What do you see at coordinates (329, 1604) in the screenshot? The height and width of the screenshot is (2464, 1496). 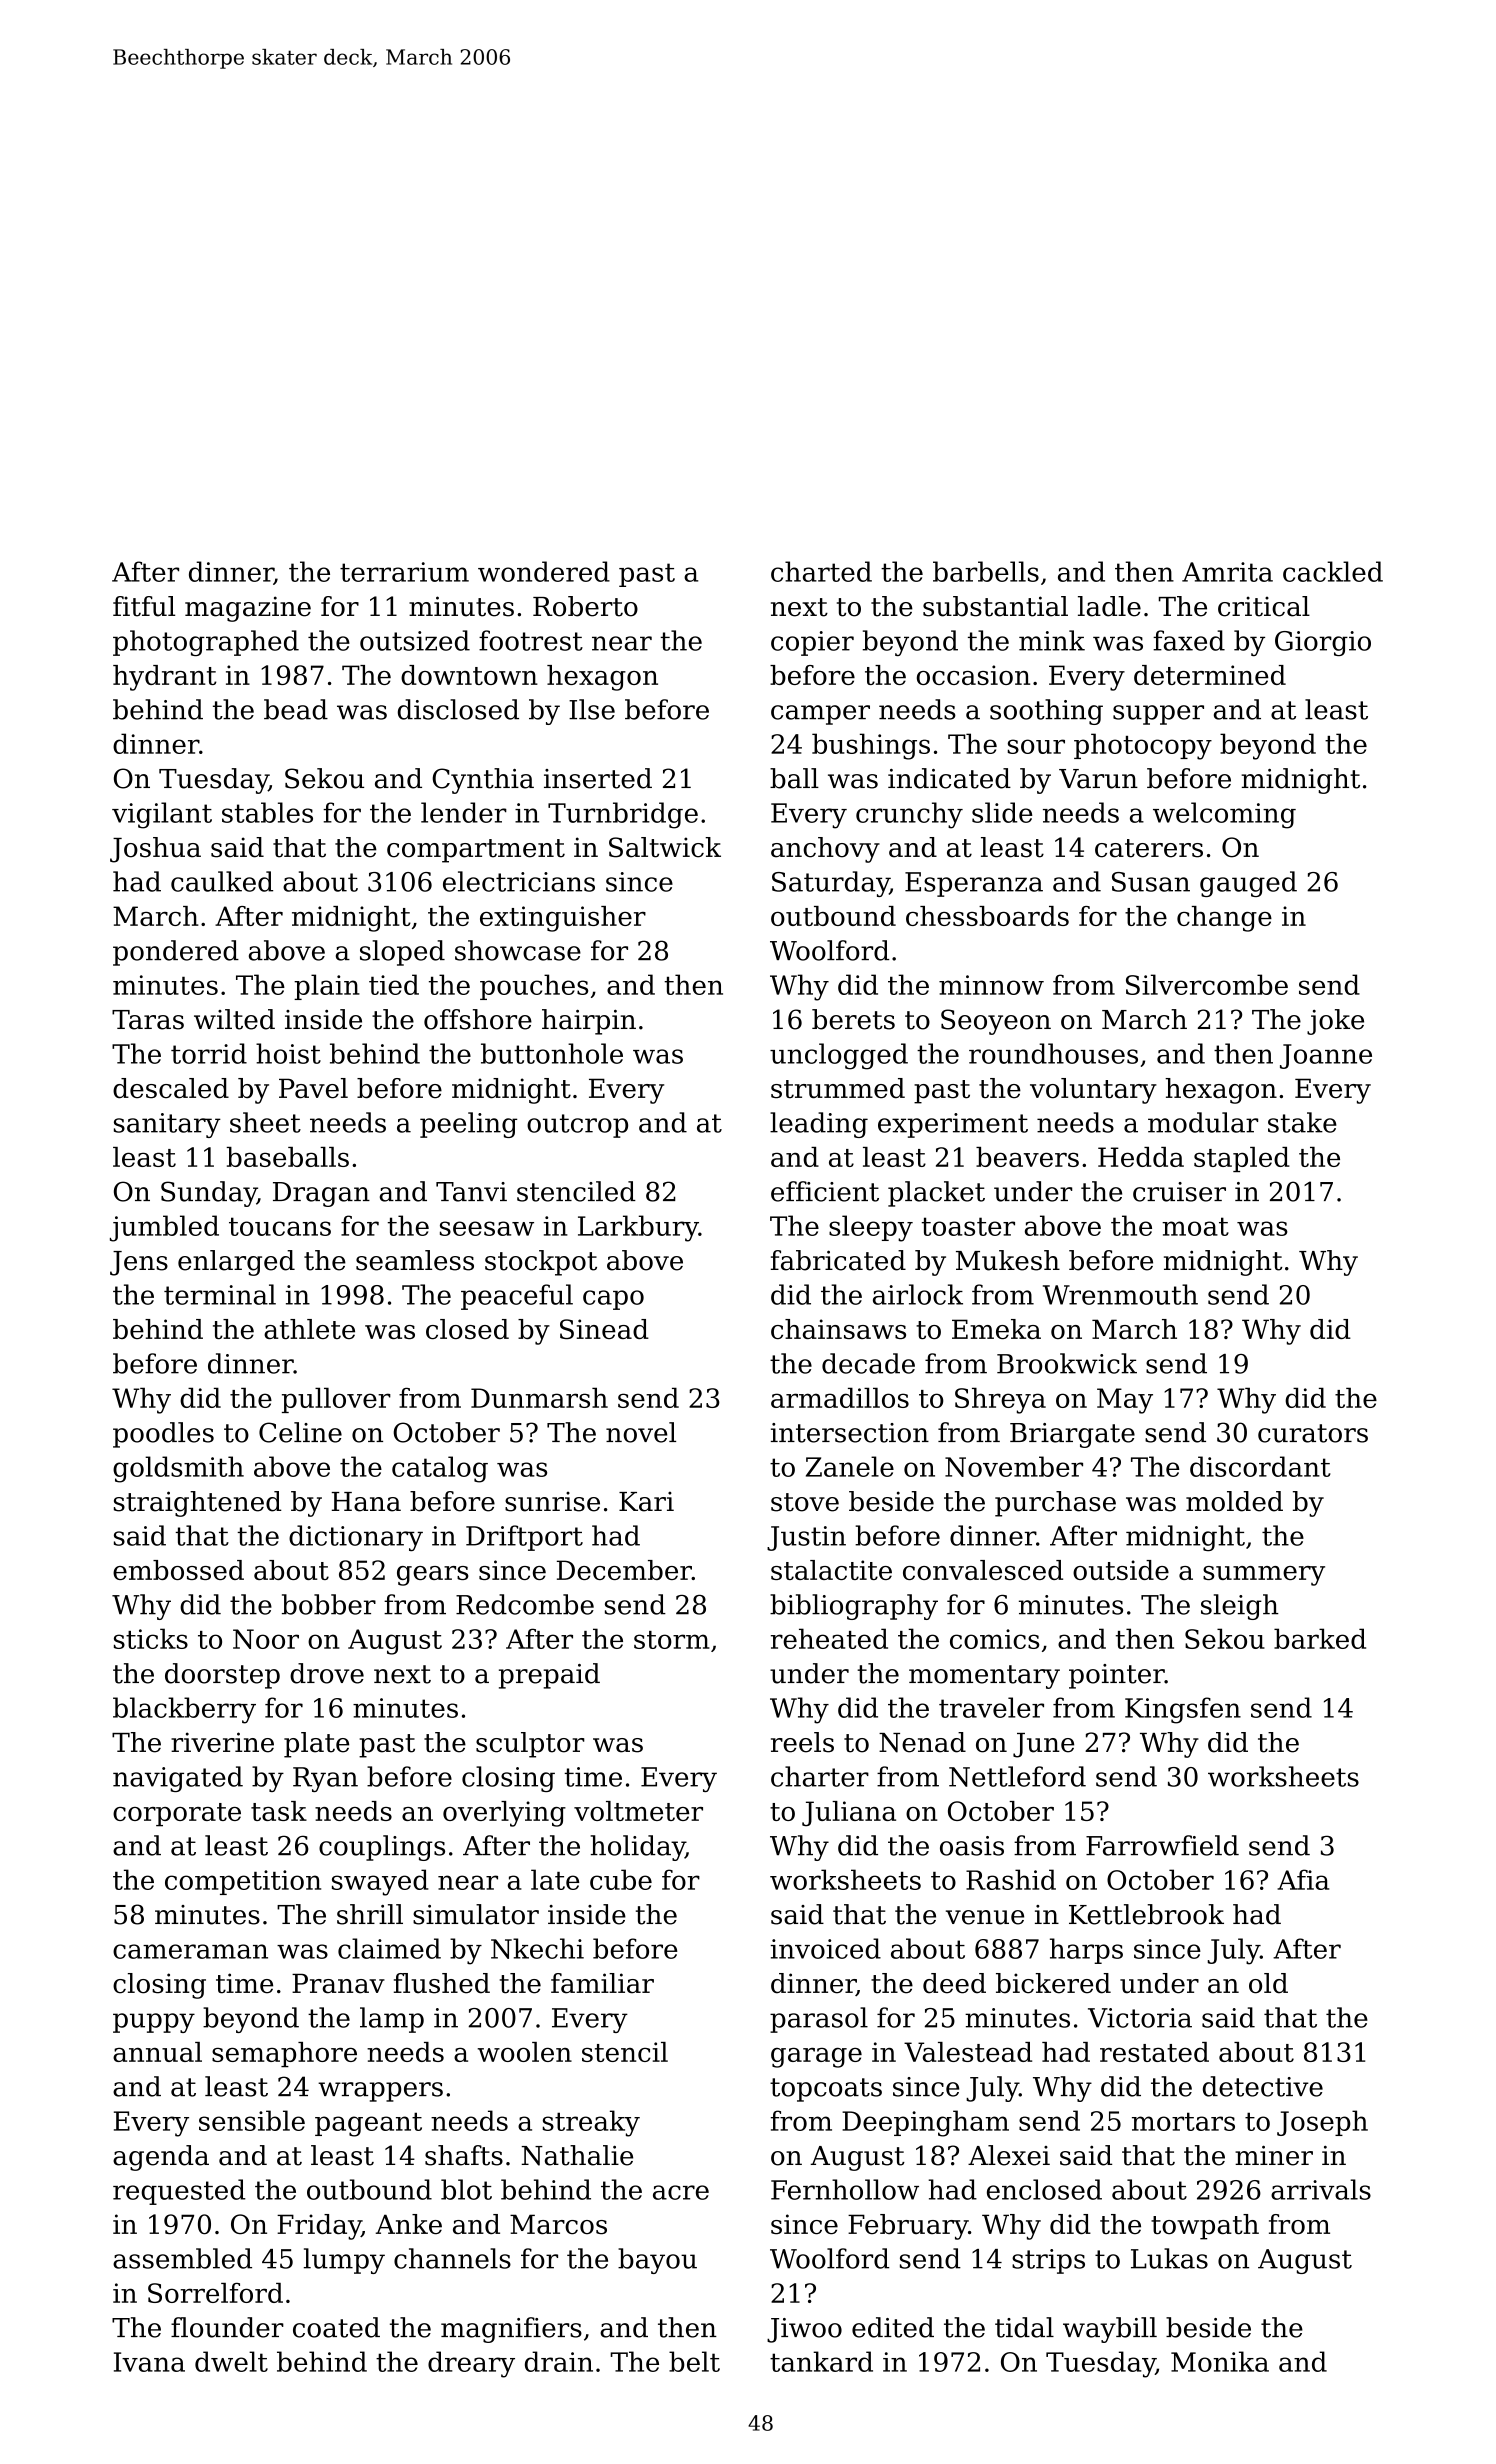 I see `bobber` at bounding box center [329, 1604].
